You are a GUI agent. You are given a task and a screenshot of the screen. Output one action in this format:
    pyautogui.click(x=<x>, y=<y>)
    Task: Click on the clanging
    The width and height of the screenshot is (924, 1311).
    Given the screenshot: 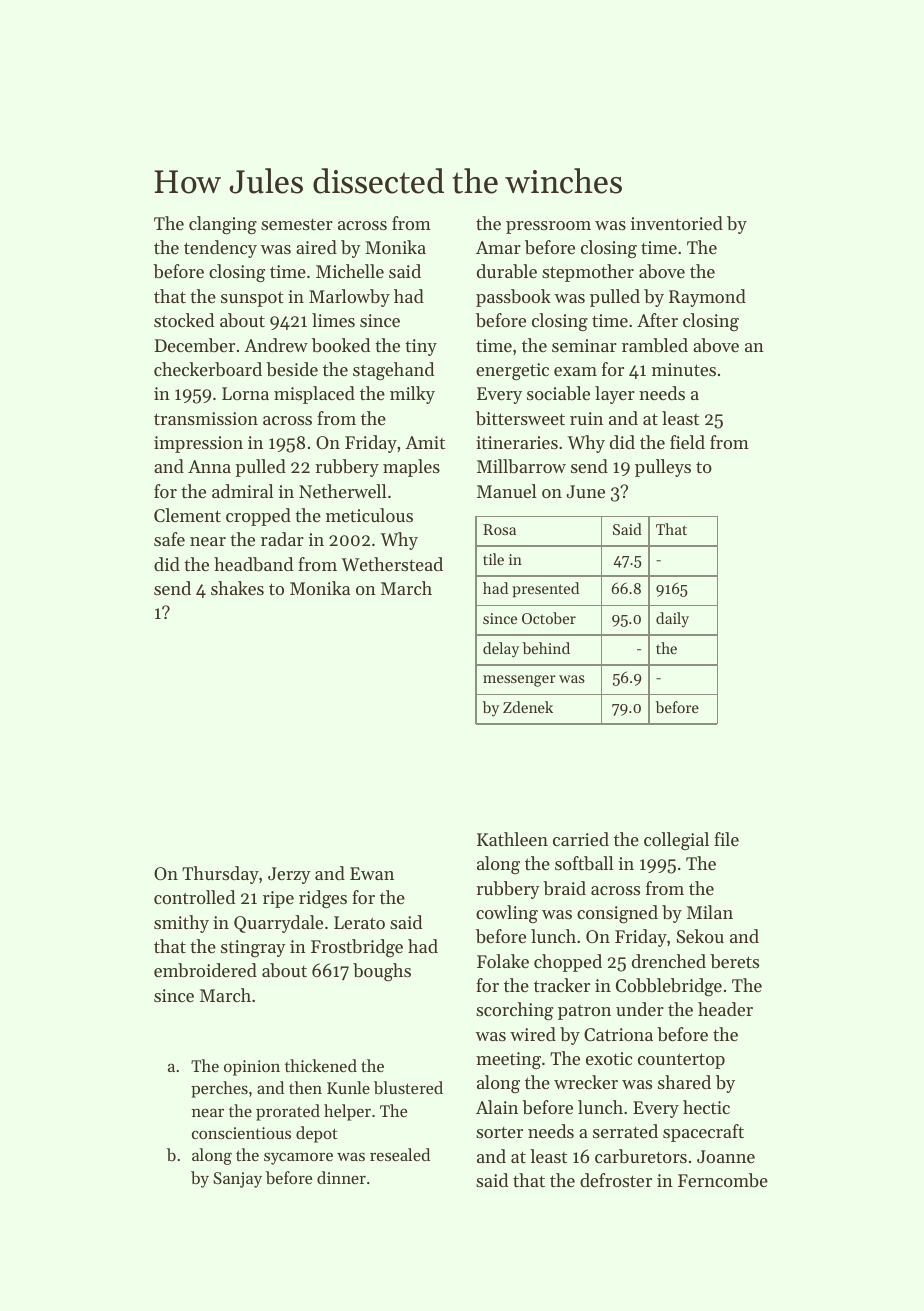 What is the action you would take?
    pyautogui.click(x=223, y=225)
